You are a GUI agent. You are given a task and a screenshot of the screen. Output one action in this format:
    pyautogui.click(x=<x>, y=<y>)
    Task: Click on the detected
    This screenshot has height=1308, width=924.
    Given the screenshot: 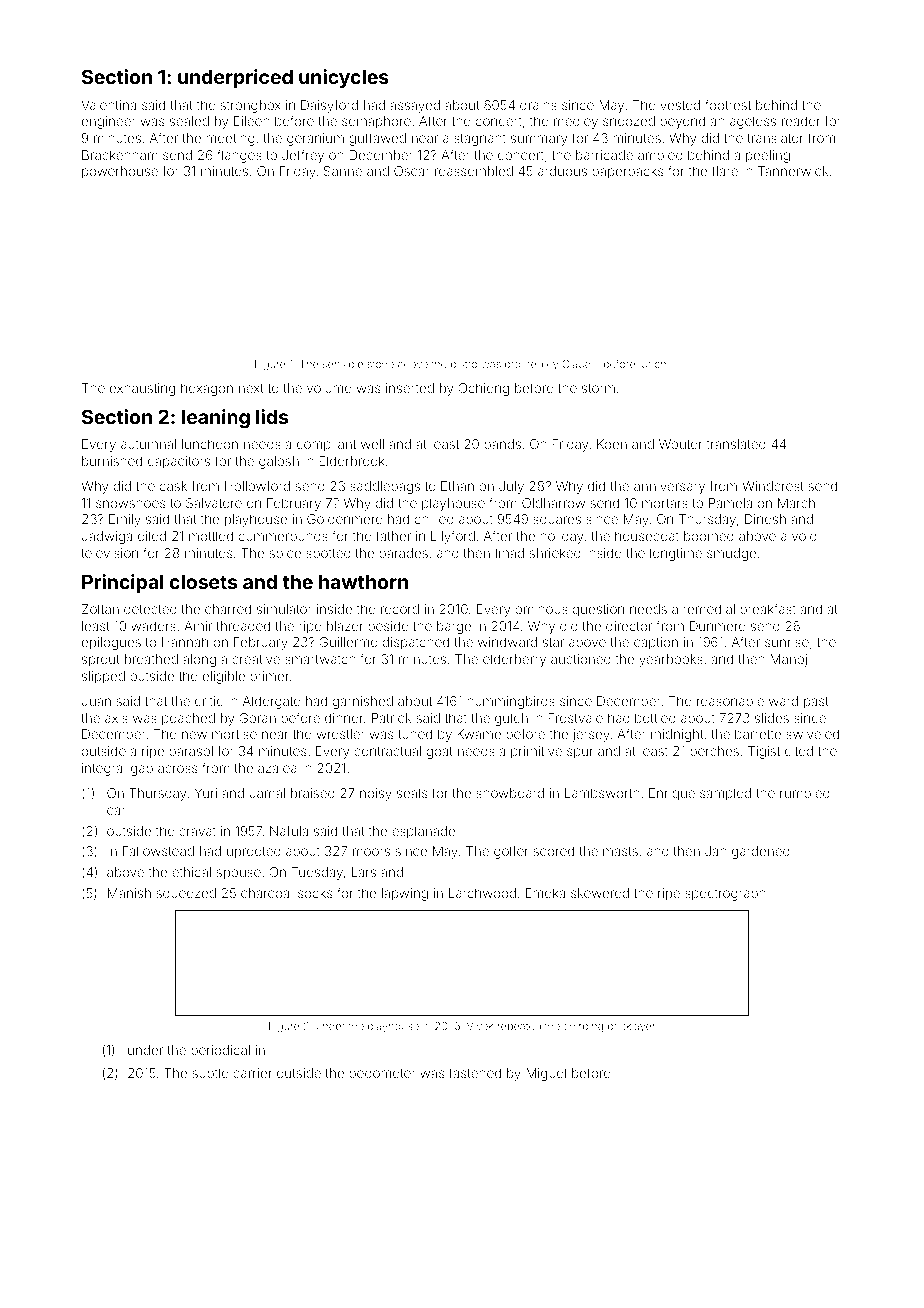 What is the action you would take?
    pyautogui.click(x=150, y=609)
